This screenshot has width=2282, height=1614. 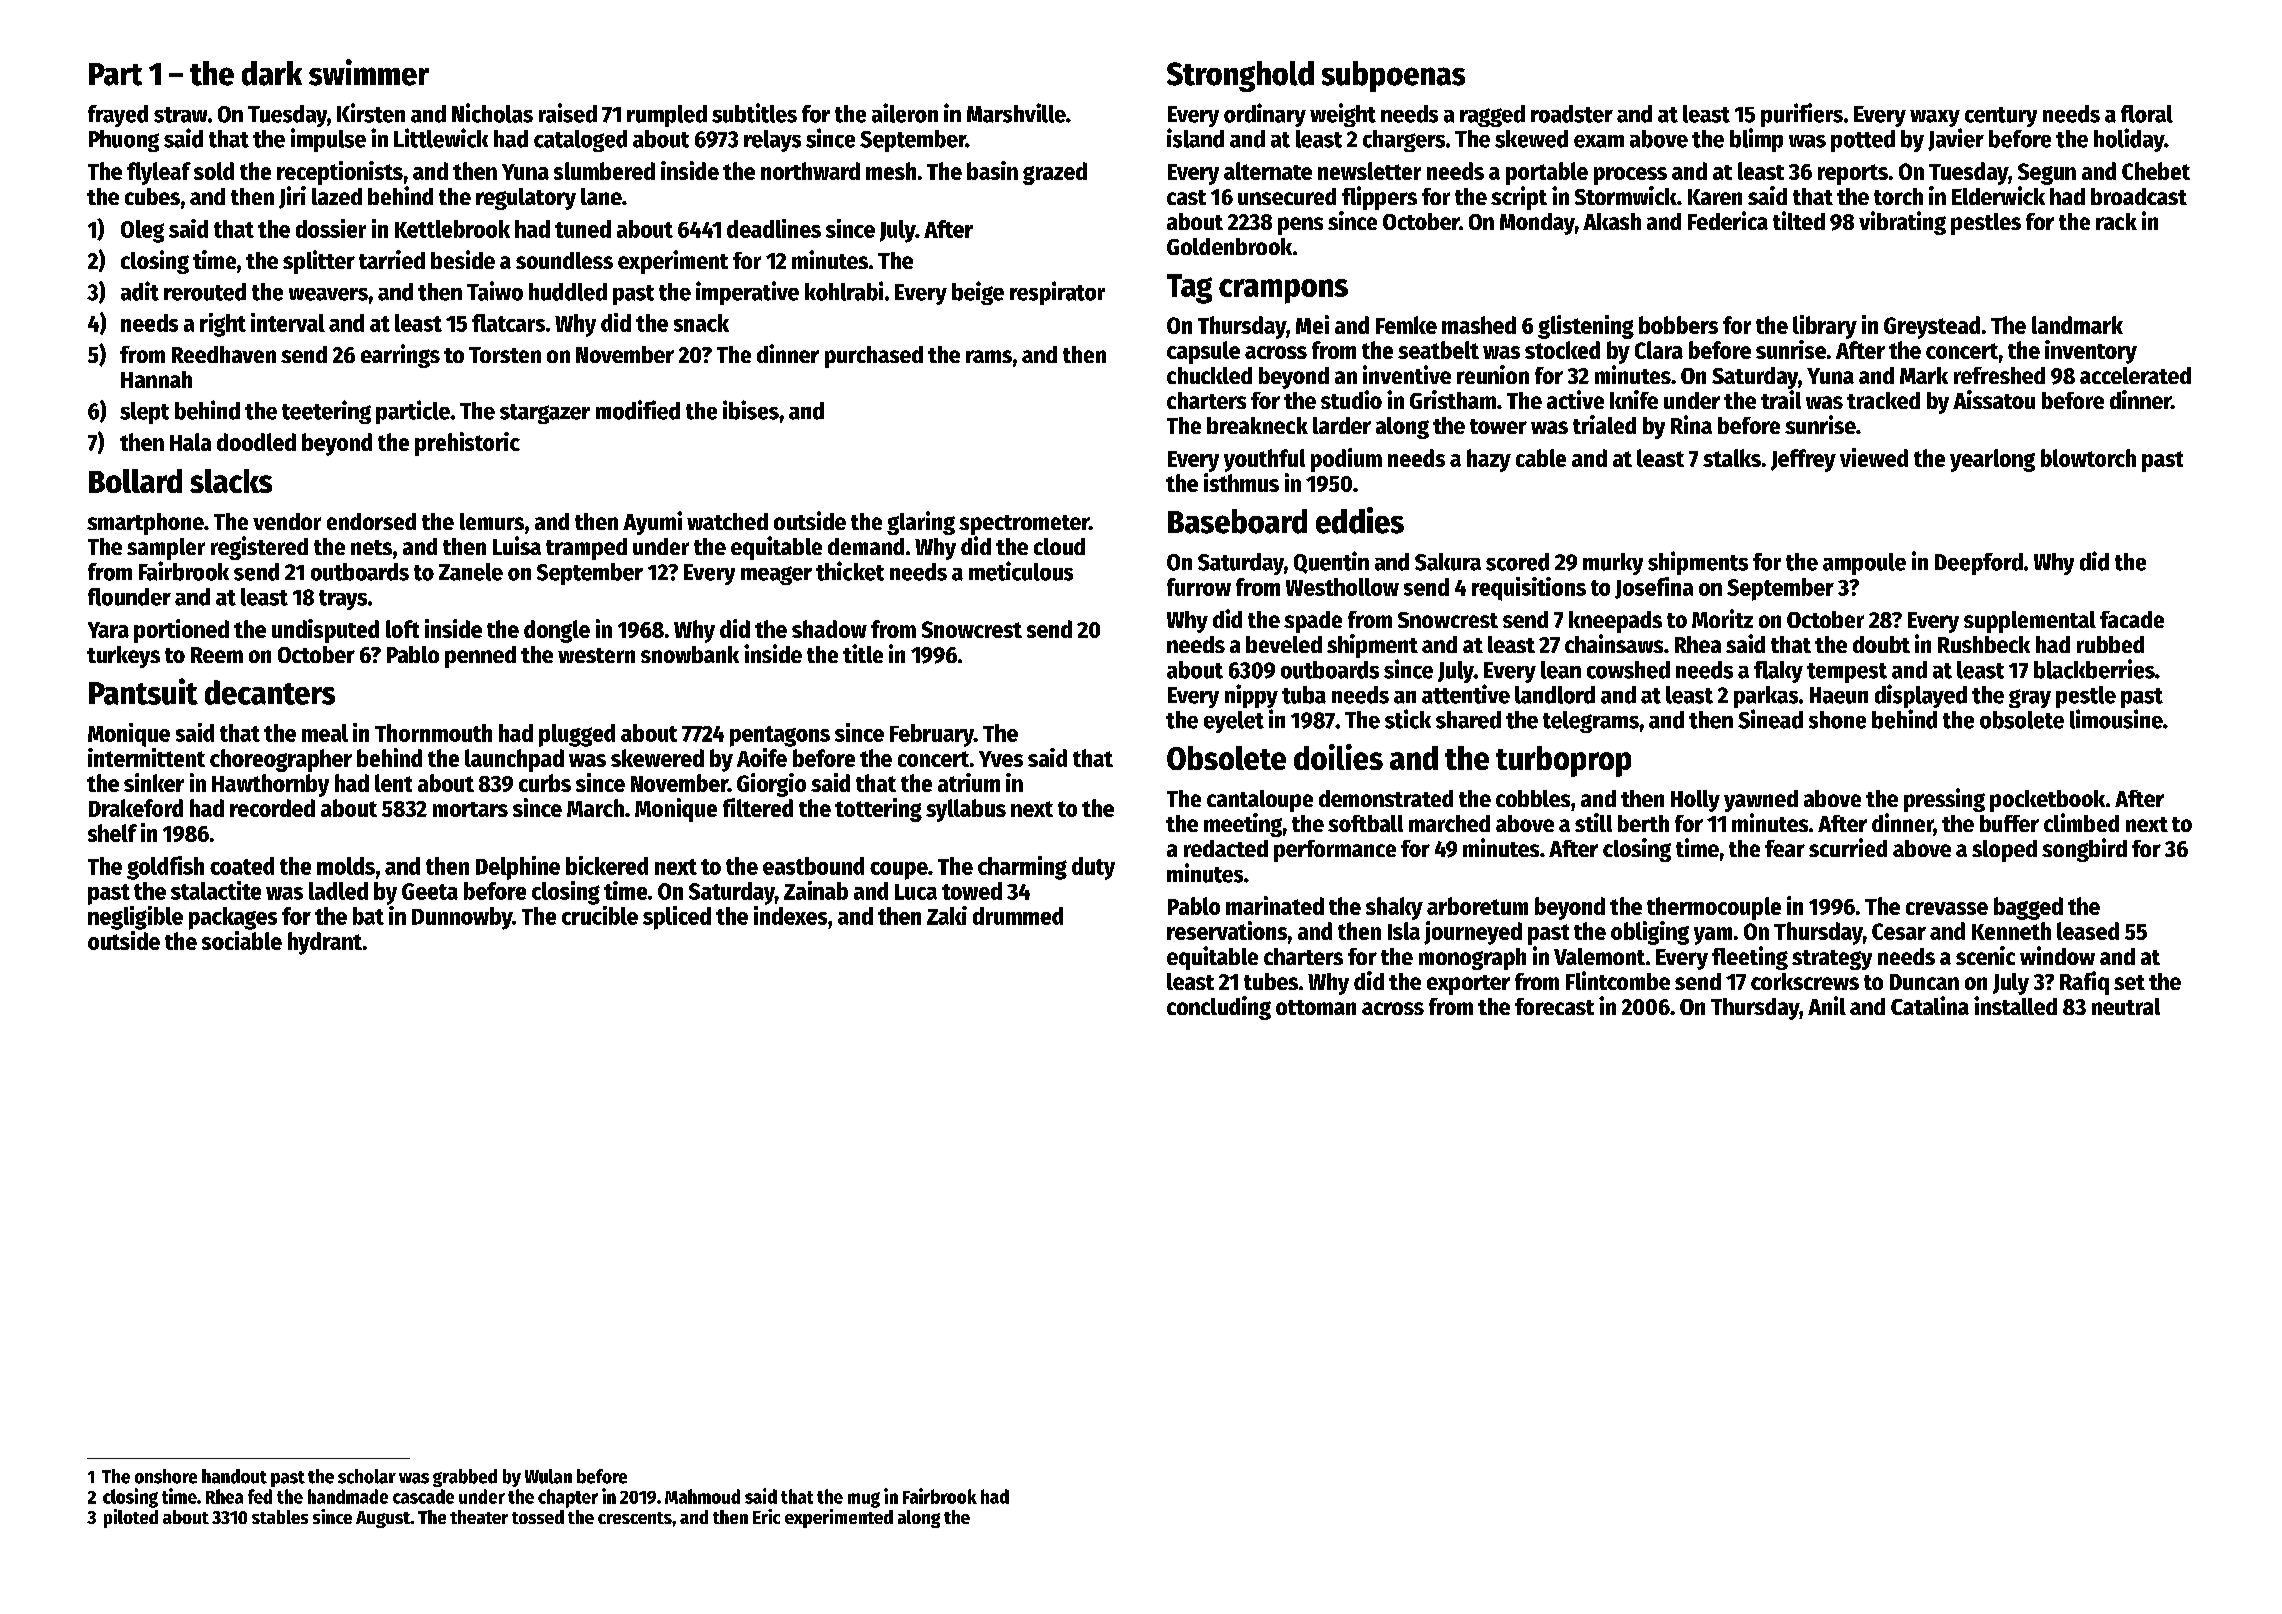 What do you see at coordinates (1331, 562) in the screenshot?
I see `Quentin` at bounding box center [1331, 562].
